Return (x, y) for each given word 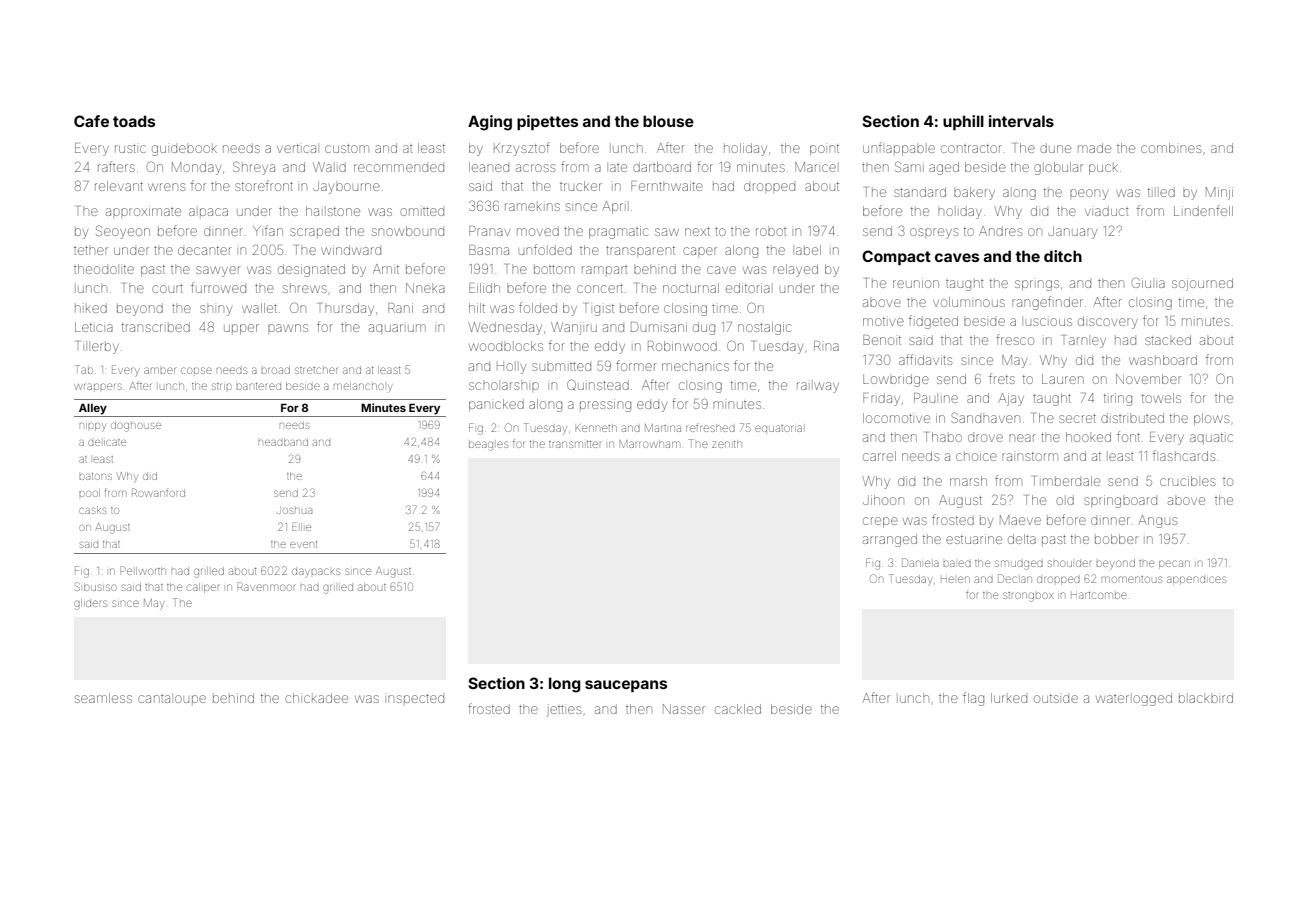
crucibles (1187, 481)
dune (1055, 148)
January (1072, 232)
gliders (90, 604)
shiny (216, 310)
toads (134, 121)
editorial (748, 288)
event (303, 544)
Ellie (301, 526)
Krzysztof (522, 149)
